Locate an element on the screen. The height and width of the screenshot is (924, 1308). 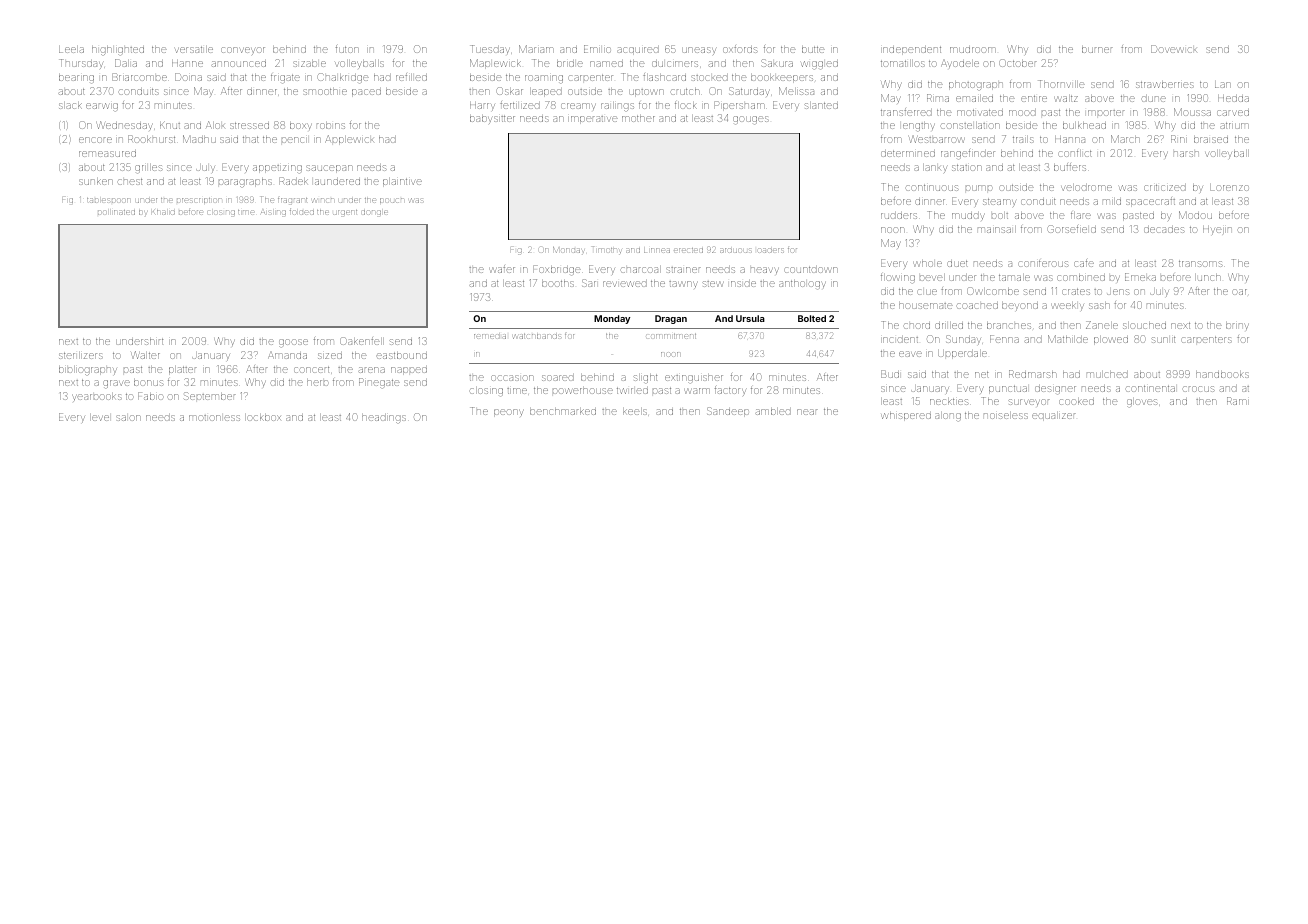
wafer is located at coordinates (502, 269).
